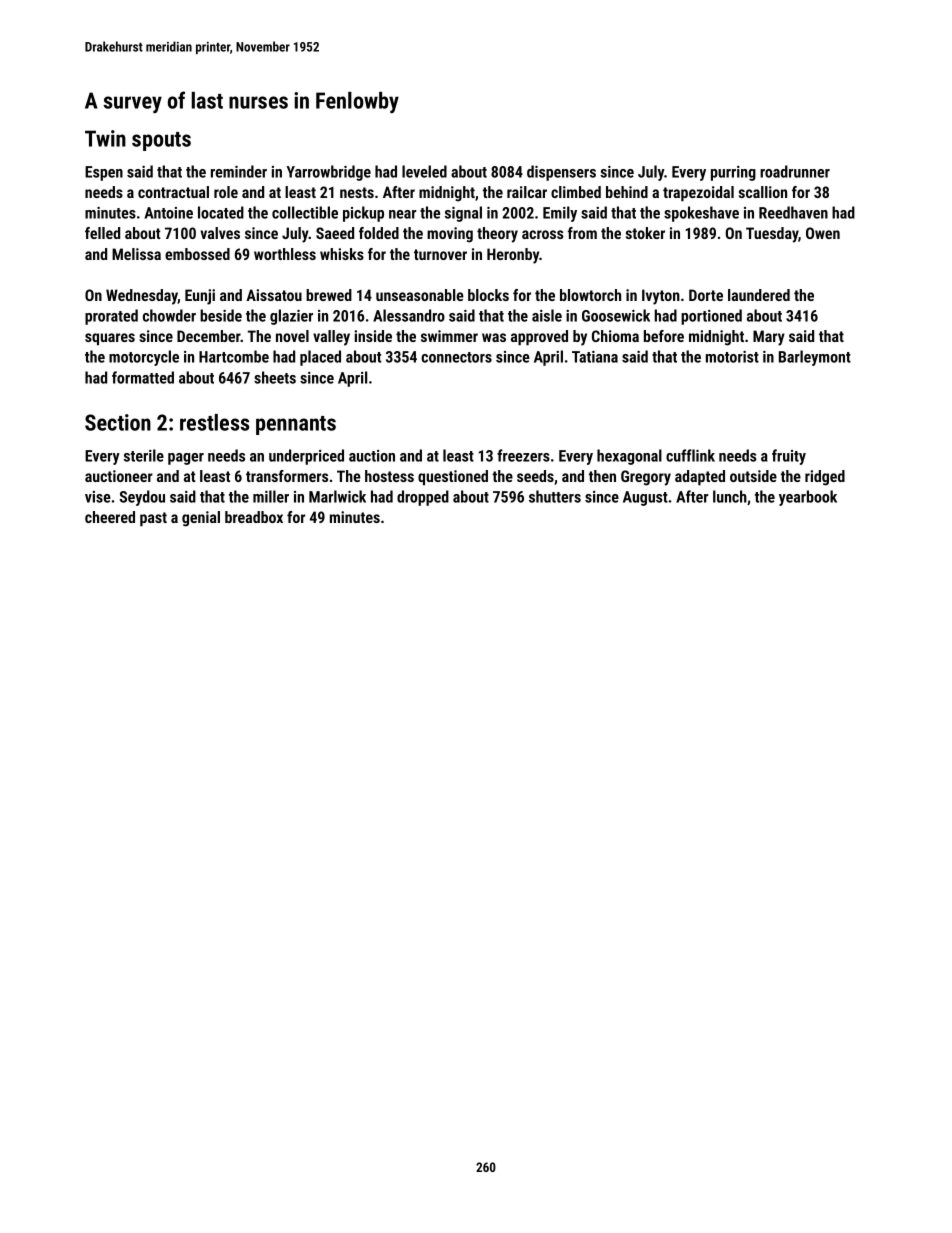 This page has height=1233, width=952. What do you see at coordinates (110, 339) in the page?
I see `squares` at bounding box center [110, 339].
